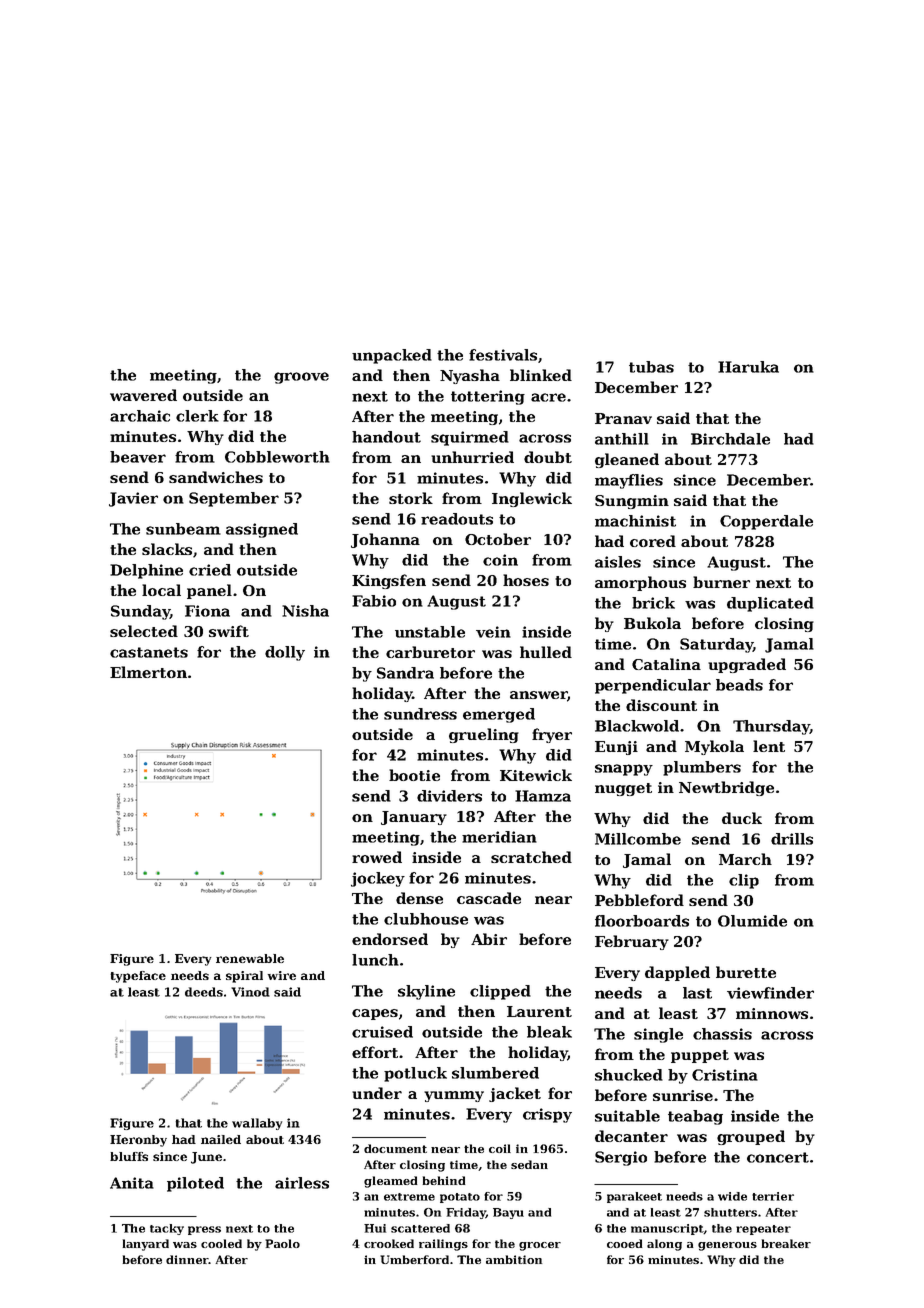 This screenshot has width=924, height=1308. I want to click on rowed, so click(377, 857).
